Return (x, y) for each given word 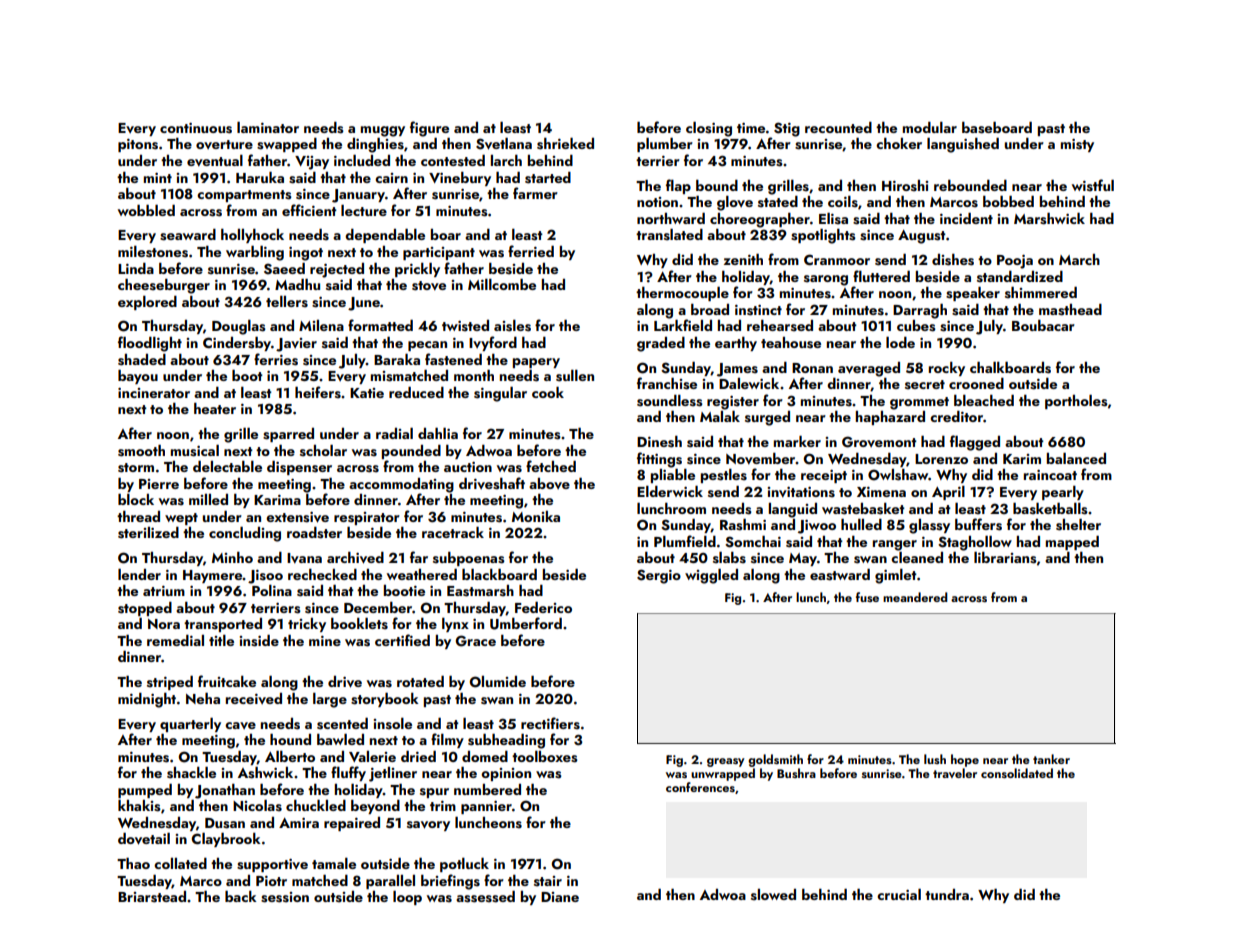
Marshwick (1049, 219)
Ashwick (265, 773)
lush (935, 759)
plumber (665, 145)
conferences (700, 787)
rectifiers (550, 723)
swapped (287, 145)
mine (325, 641)
